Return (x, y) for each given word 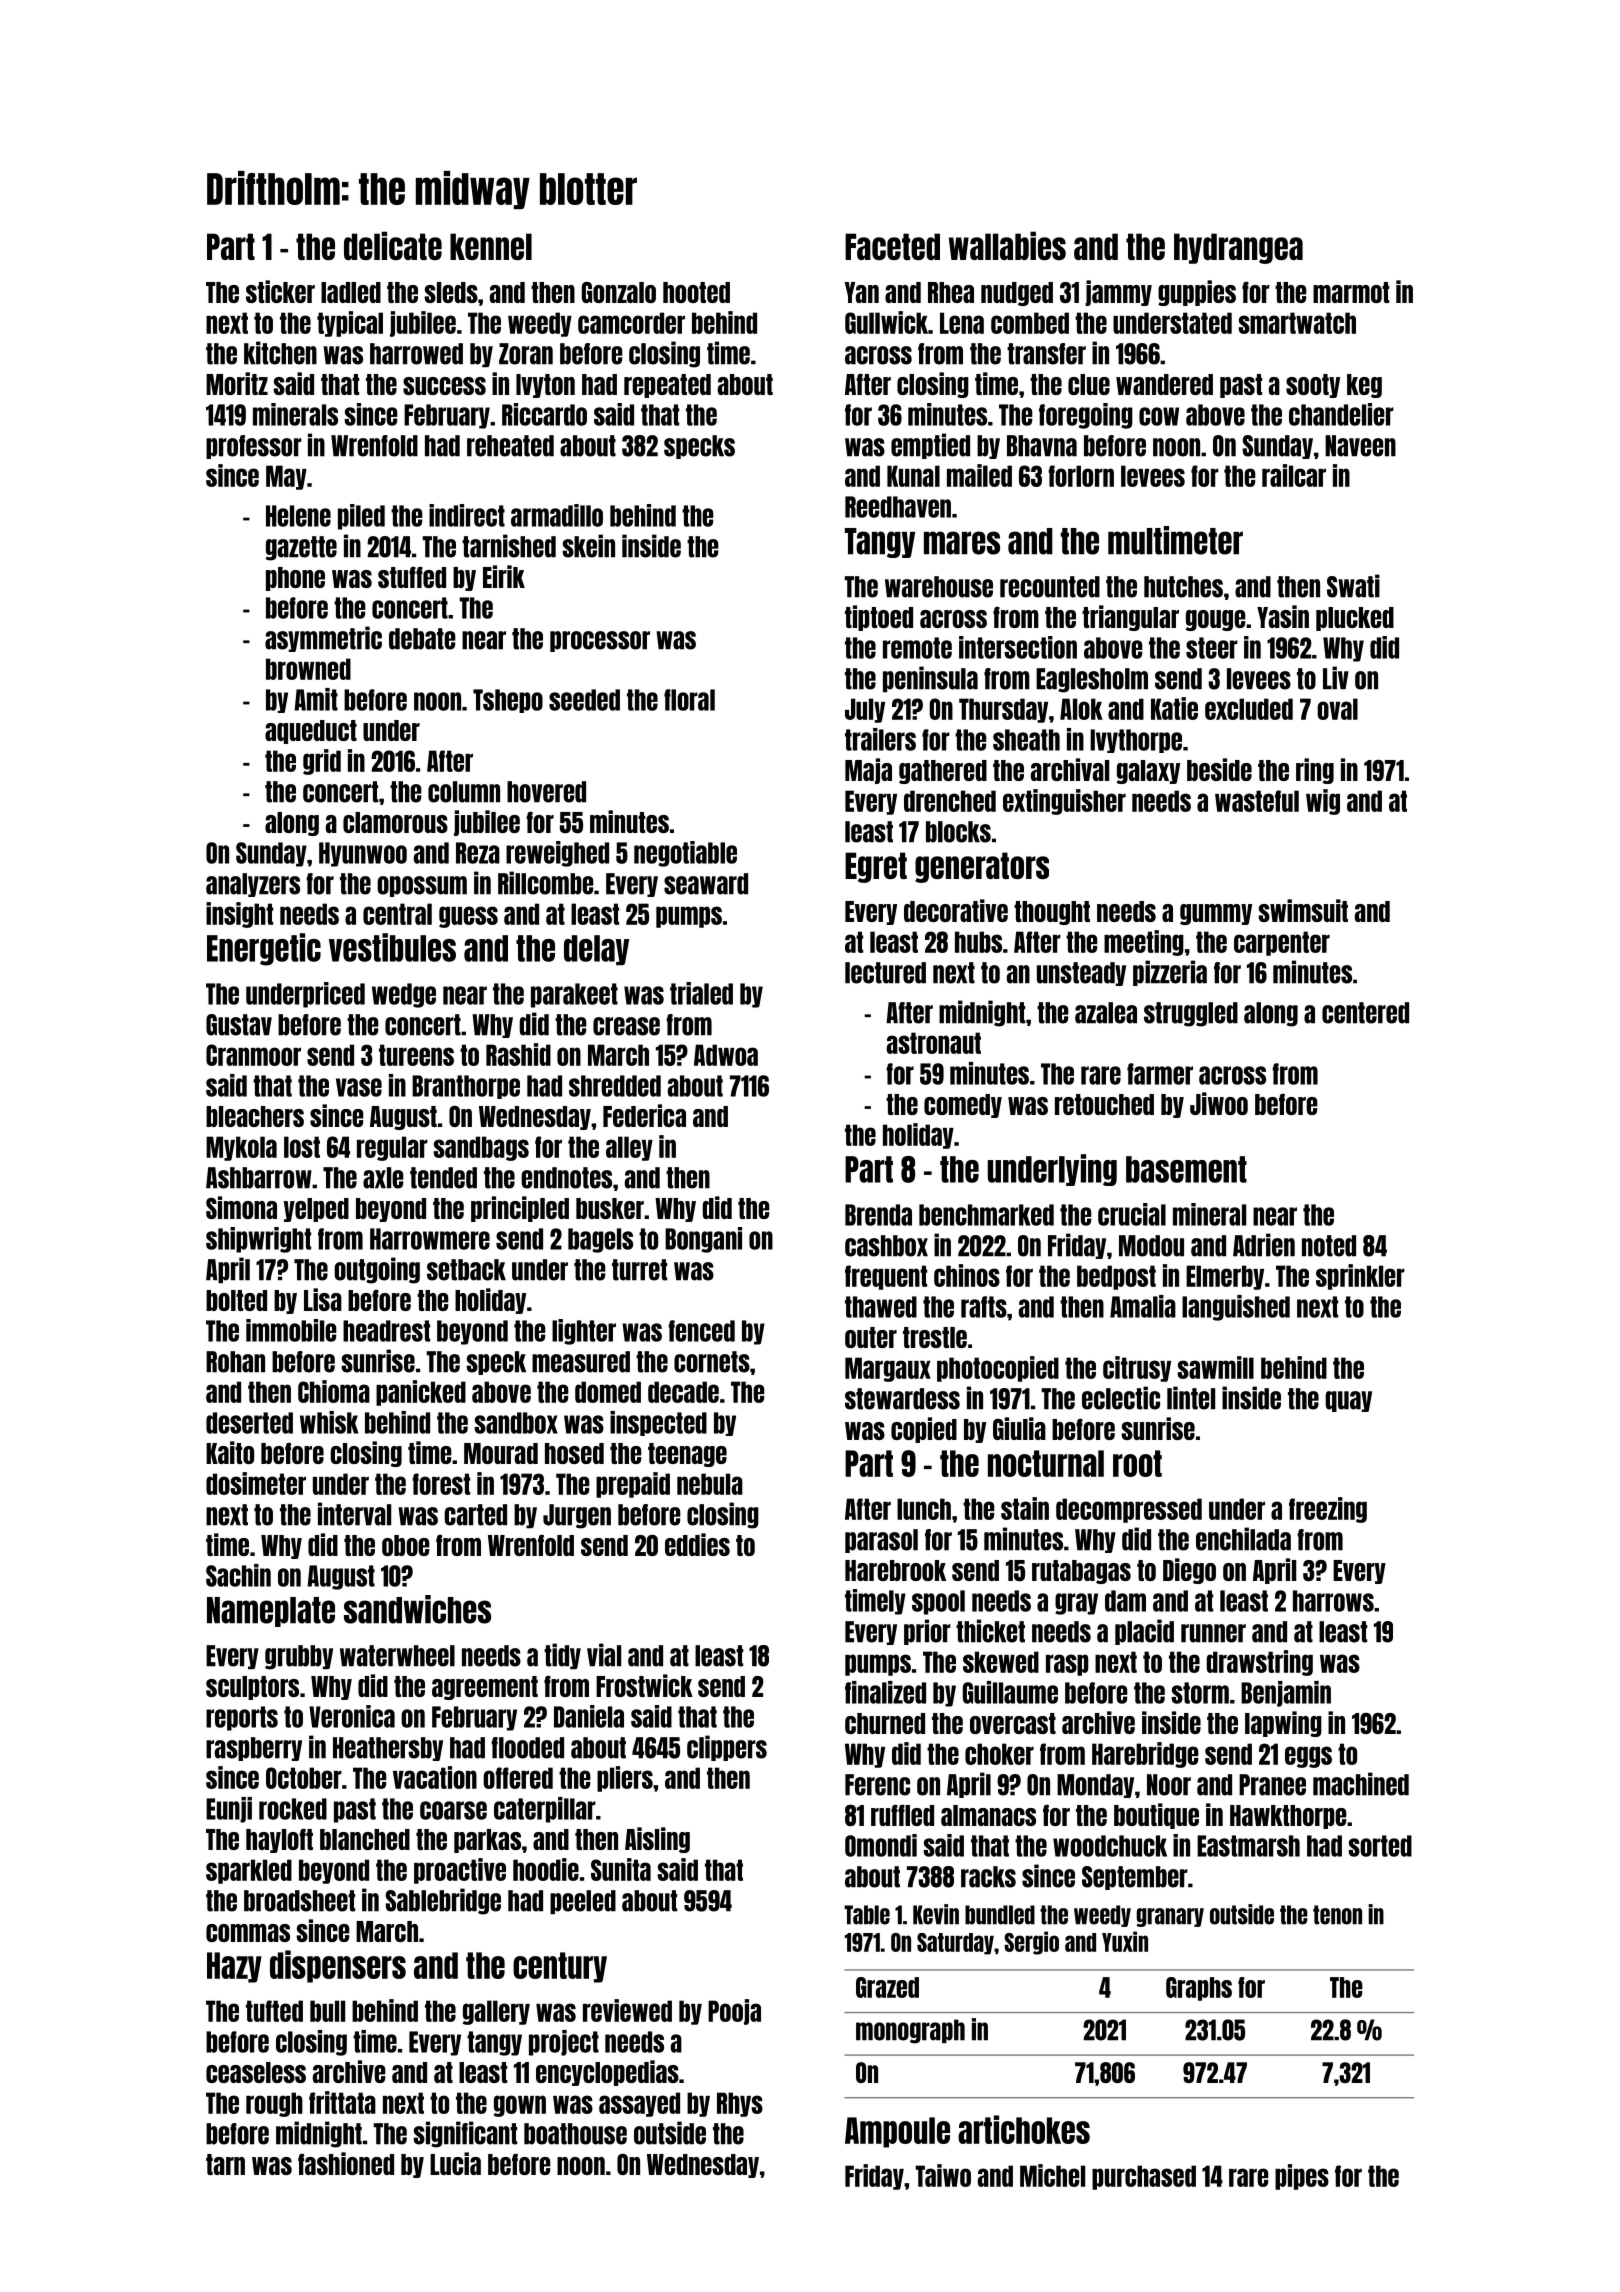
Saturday (955, 1944)
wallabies (1007, 245)
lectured (885, 973)
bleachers (255, 1116)
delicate (393, 245)
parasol (881, 1541)
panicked (421, 1393)
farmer (1160, 1074)
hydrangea (1238, 248)
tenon (1337, 1915)
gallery (496, 2012)
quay (1348, 1401)
